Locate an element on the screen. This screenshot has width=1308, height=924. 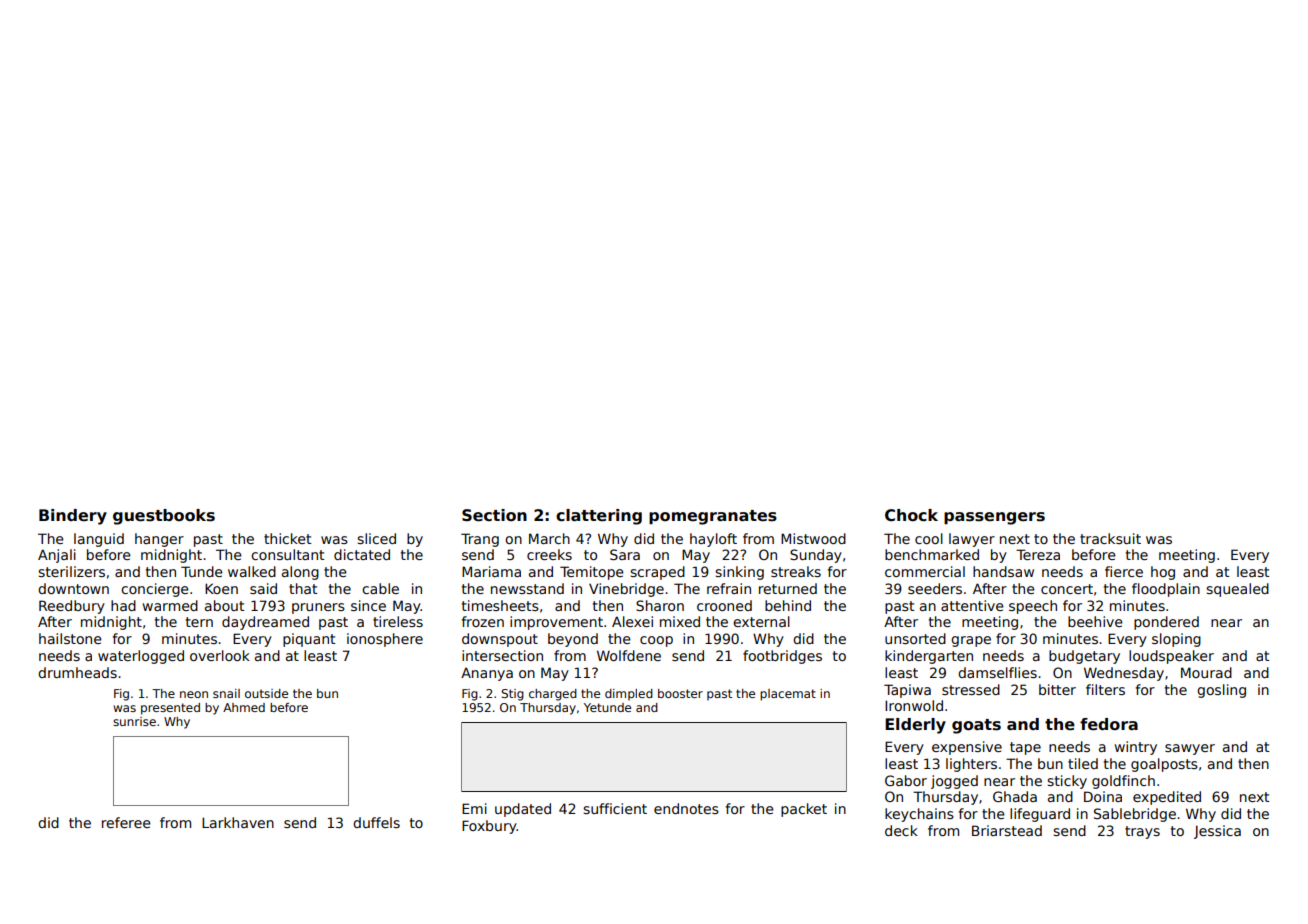
sunrise is located at coordinates (134, 721).
